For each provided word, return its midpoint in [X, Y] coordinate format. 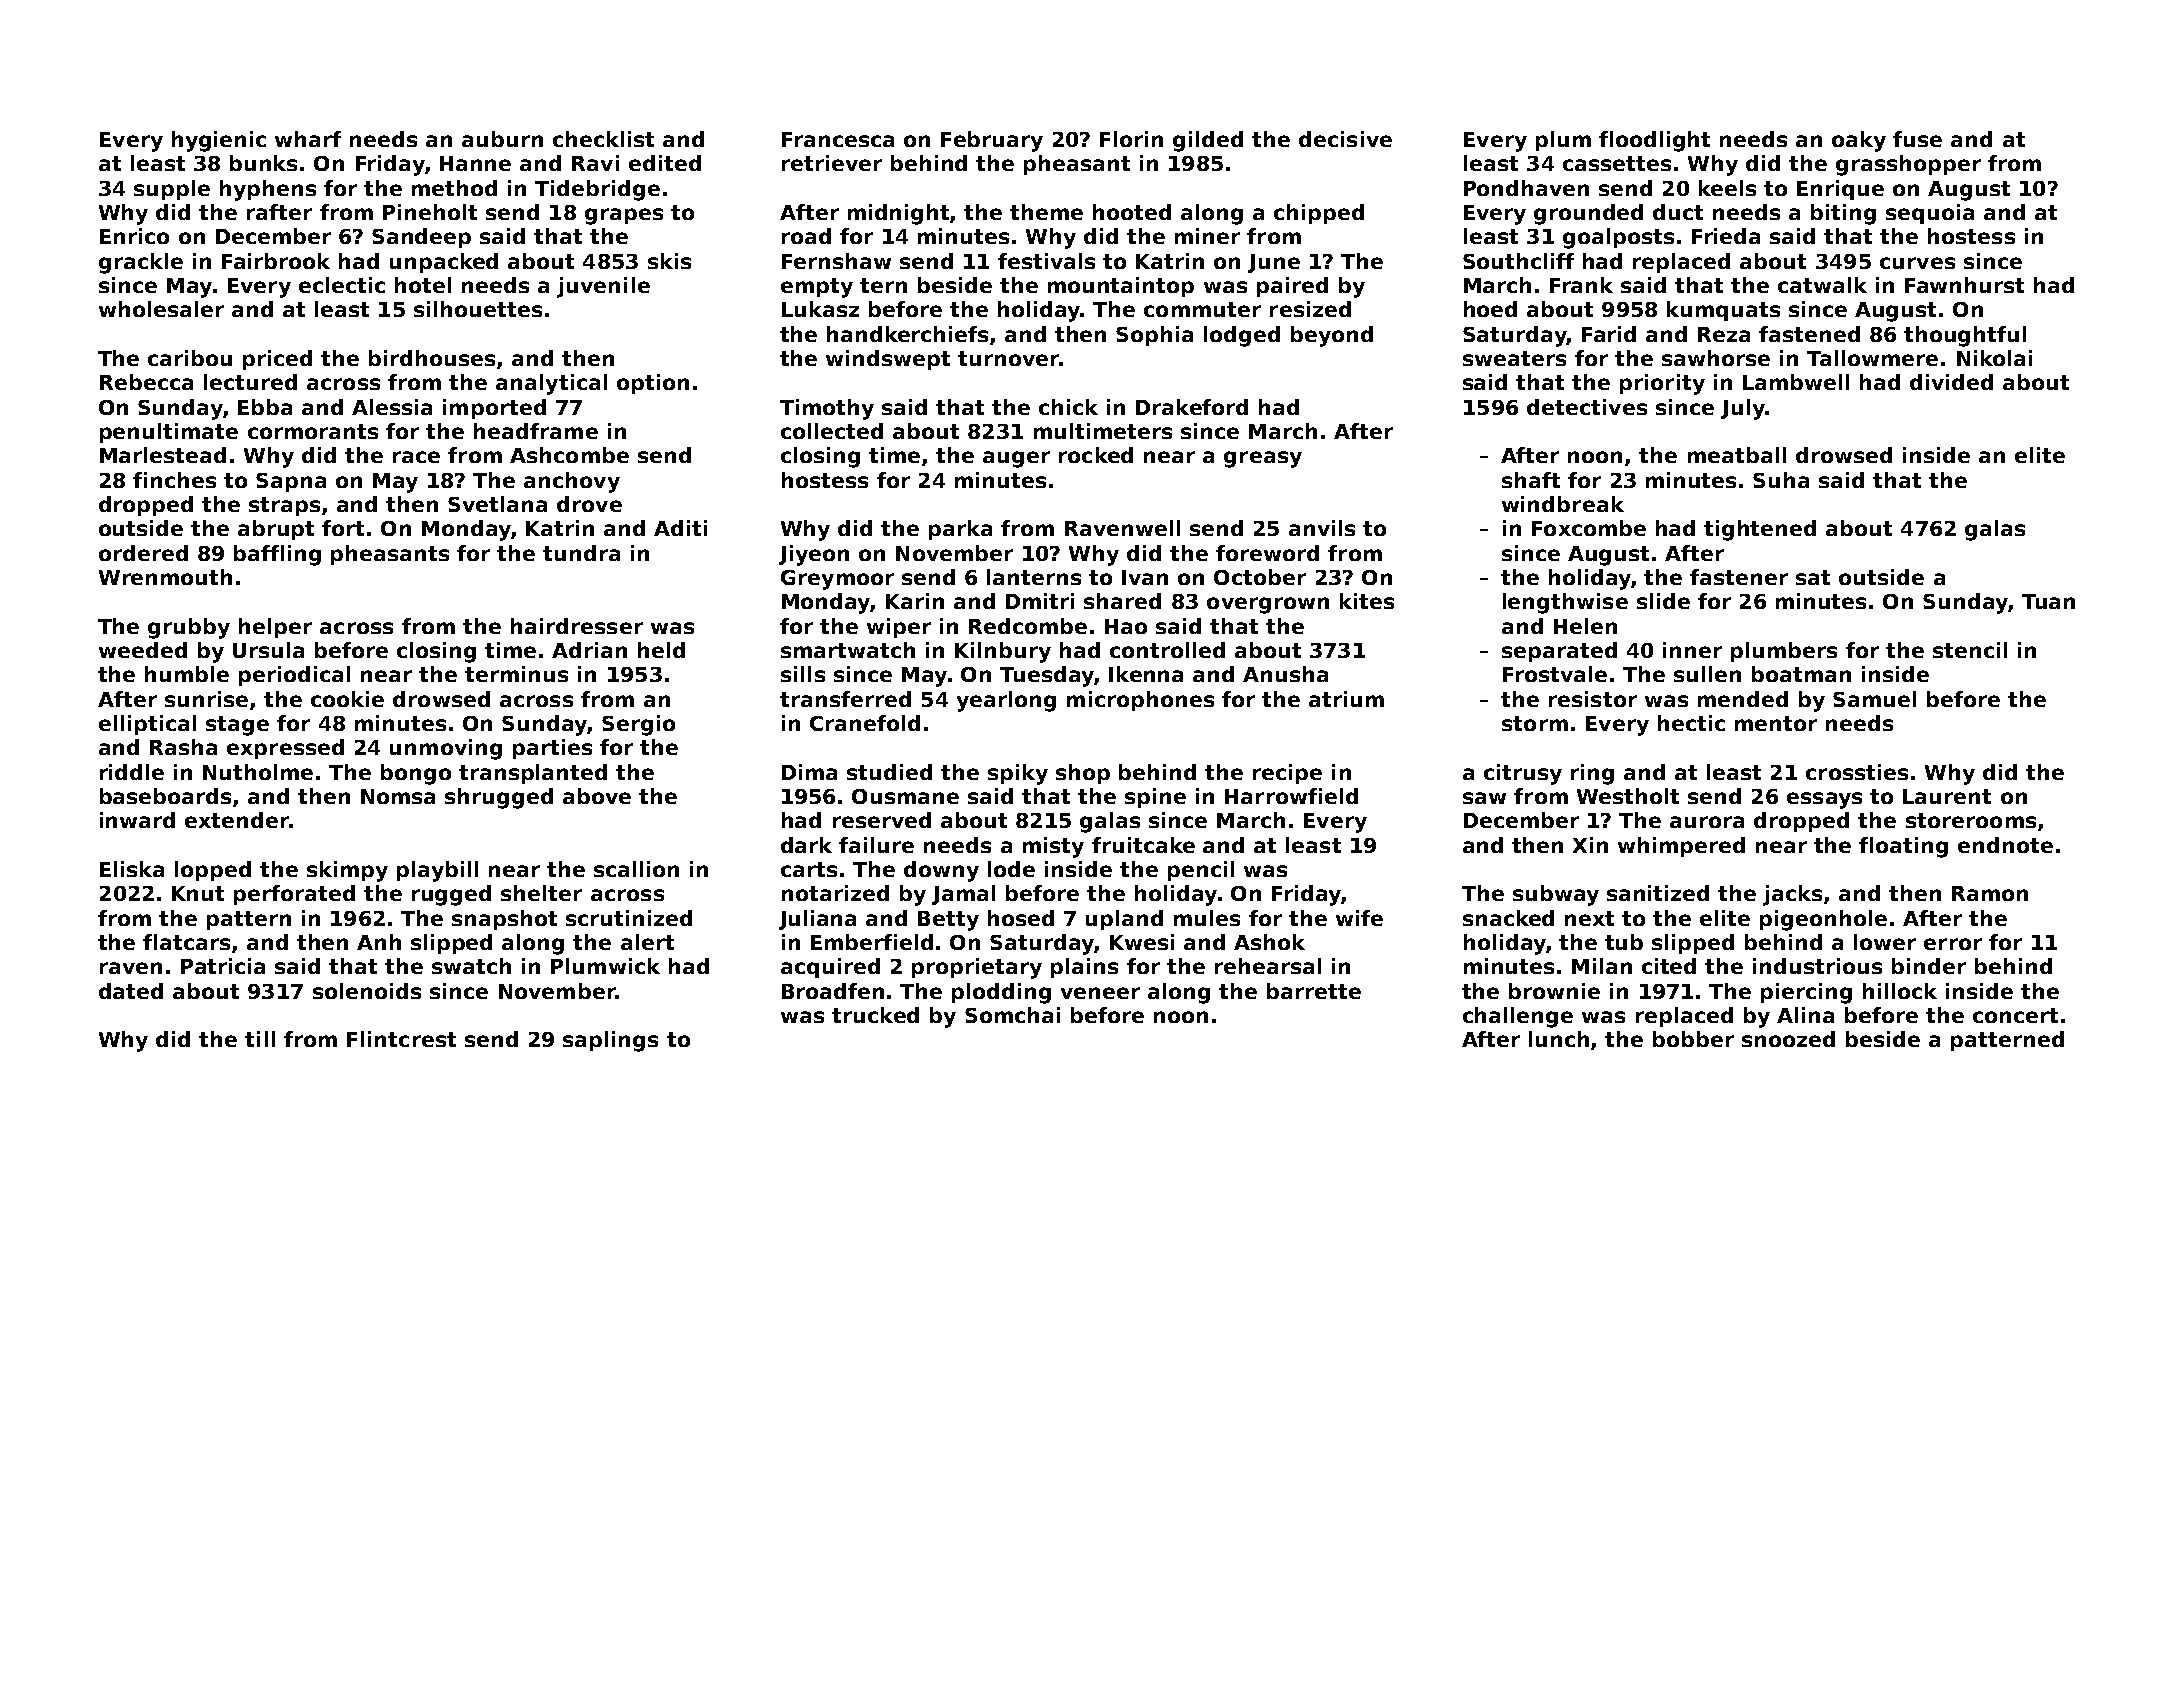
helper [275, 628]
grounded [1588, 214]
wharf [308, 139]
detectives [1587, 407]
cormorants [313, 431]
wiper [899, 628]
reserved [882, 820]
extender [237, 820]
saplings [610, 1041]
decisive [1345, 139]
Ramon [1990, 893]
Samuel [1874, 699]
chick [1068, 407]
